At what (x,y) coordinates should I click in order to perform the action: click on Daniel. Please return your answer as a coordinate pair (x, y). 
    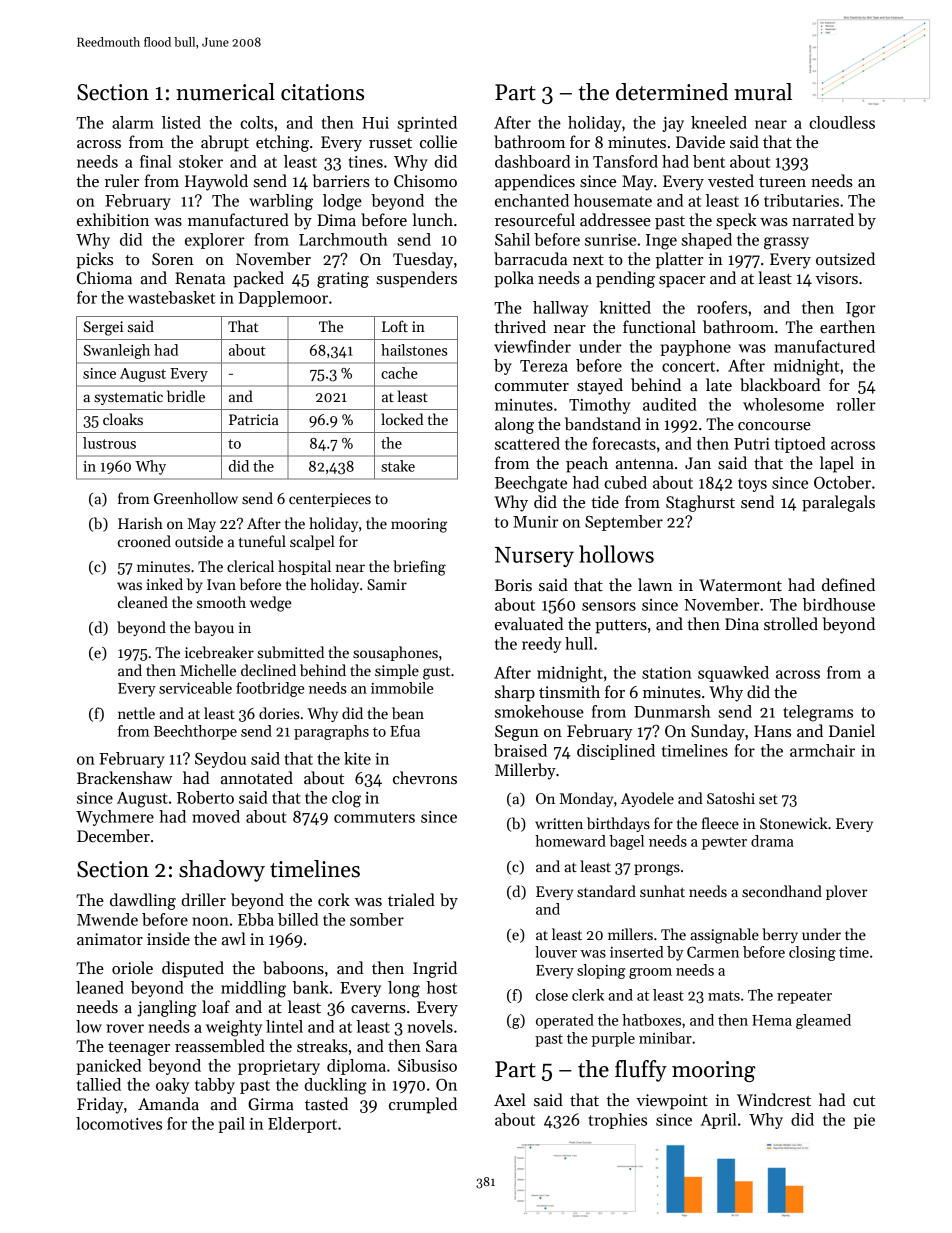
    Looking at the image, I should click on (852, 731).
